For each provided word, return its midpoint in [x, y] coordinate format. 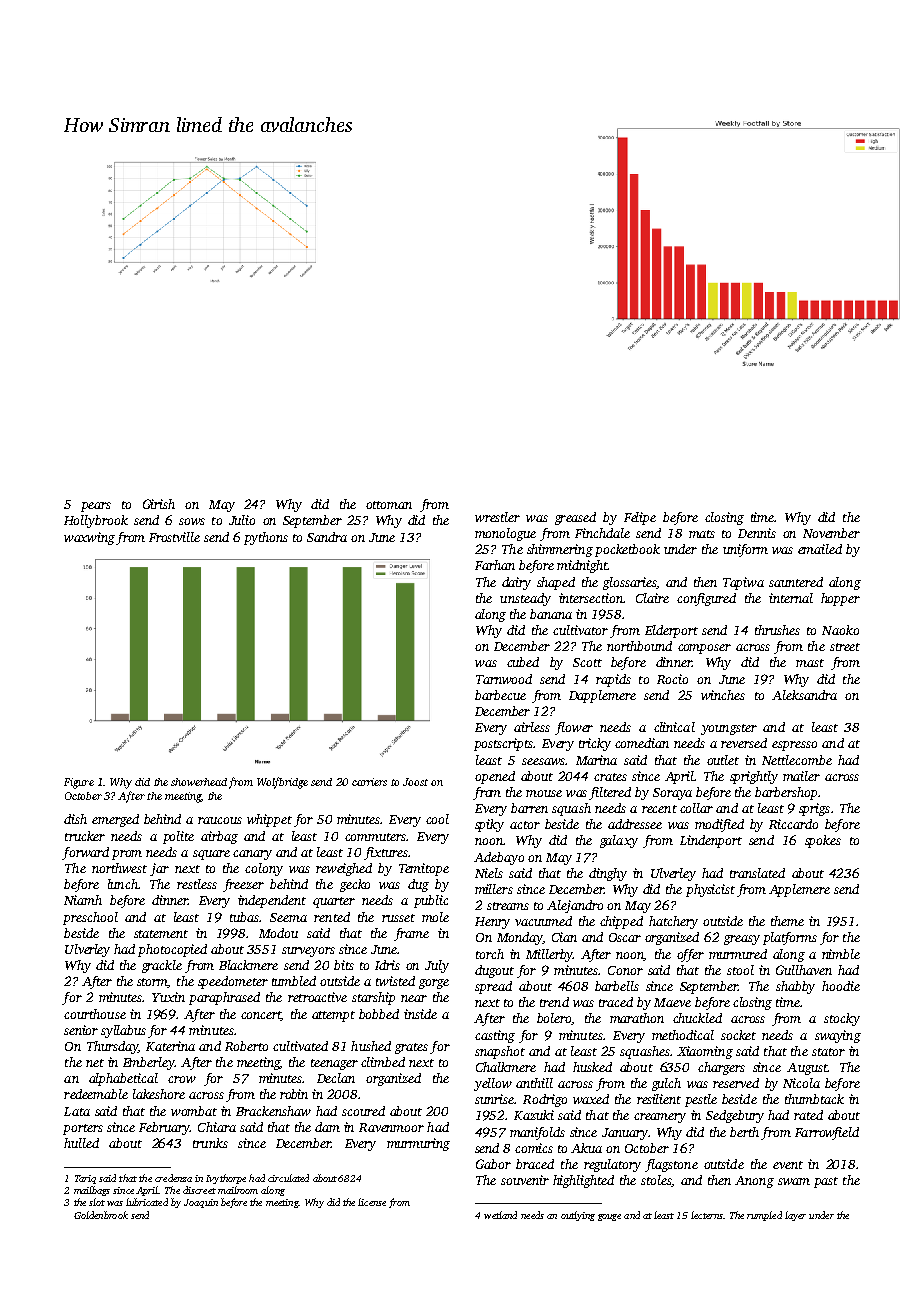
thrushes [777, 630]
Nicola [801, 1083]
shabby [795, 987]
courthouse [95, 1014]
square [211, 855]
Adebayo [499, 858]
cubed [523, 662]
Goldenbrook [101, 1215]
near [414, 998]
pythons [266, 538]
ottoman [389, 505]
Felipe [640, 518]
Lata [77, 1111]
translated [757, 873]
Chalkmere [506, 1067]
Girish [159, 504]
